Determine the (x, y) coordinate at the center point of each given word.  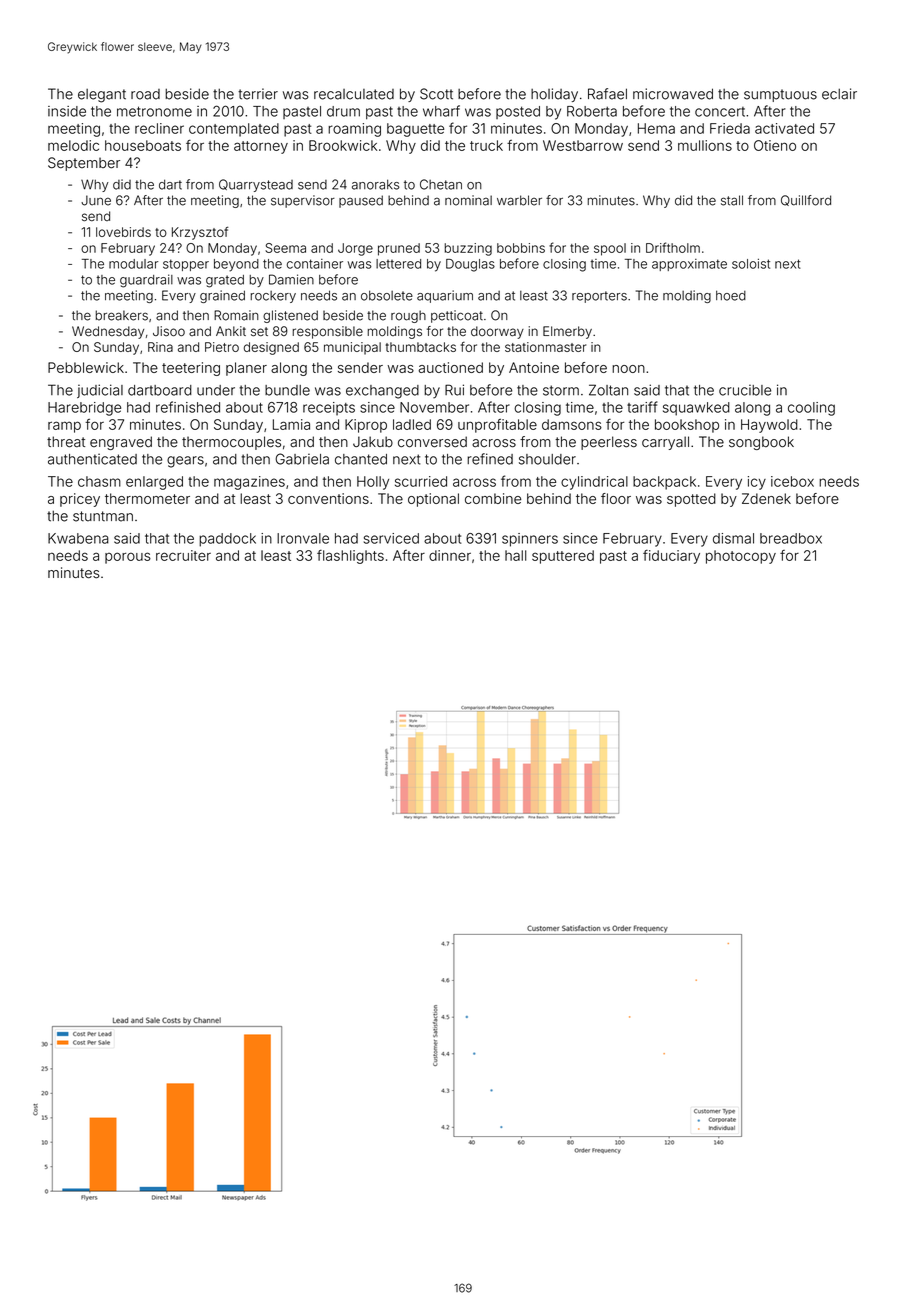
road (145, 94)
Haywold (769, 426)
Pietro (222, 347)
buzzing (468, 249)
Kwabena (78, 538)
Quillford (806, 200)
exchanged (382, 392)
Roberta (592, 111)
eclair (839, 94)
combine (493, 498)
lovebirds (123, 232)
